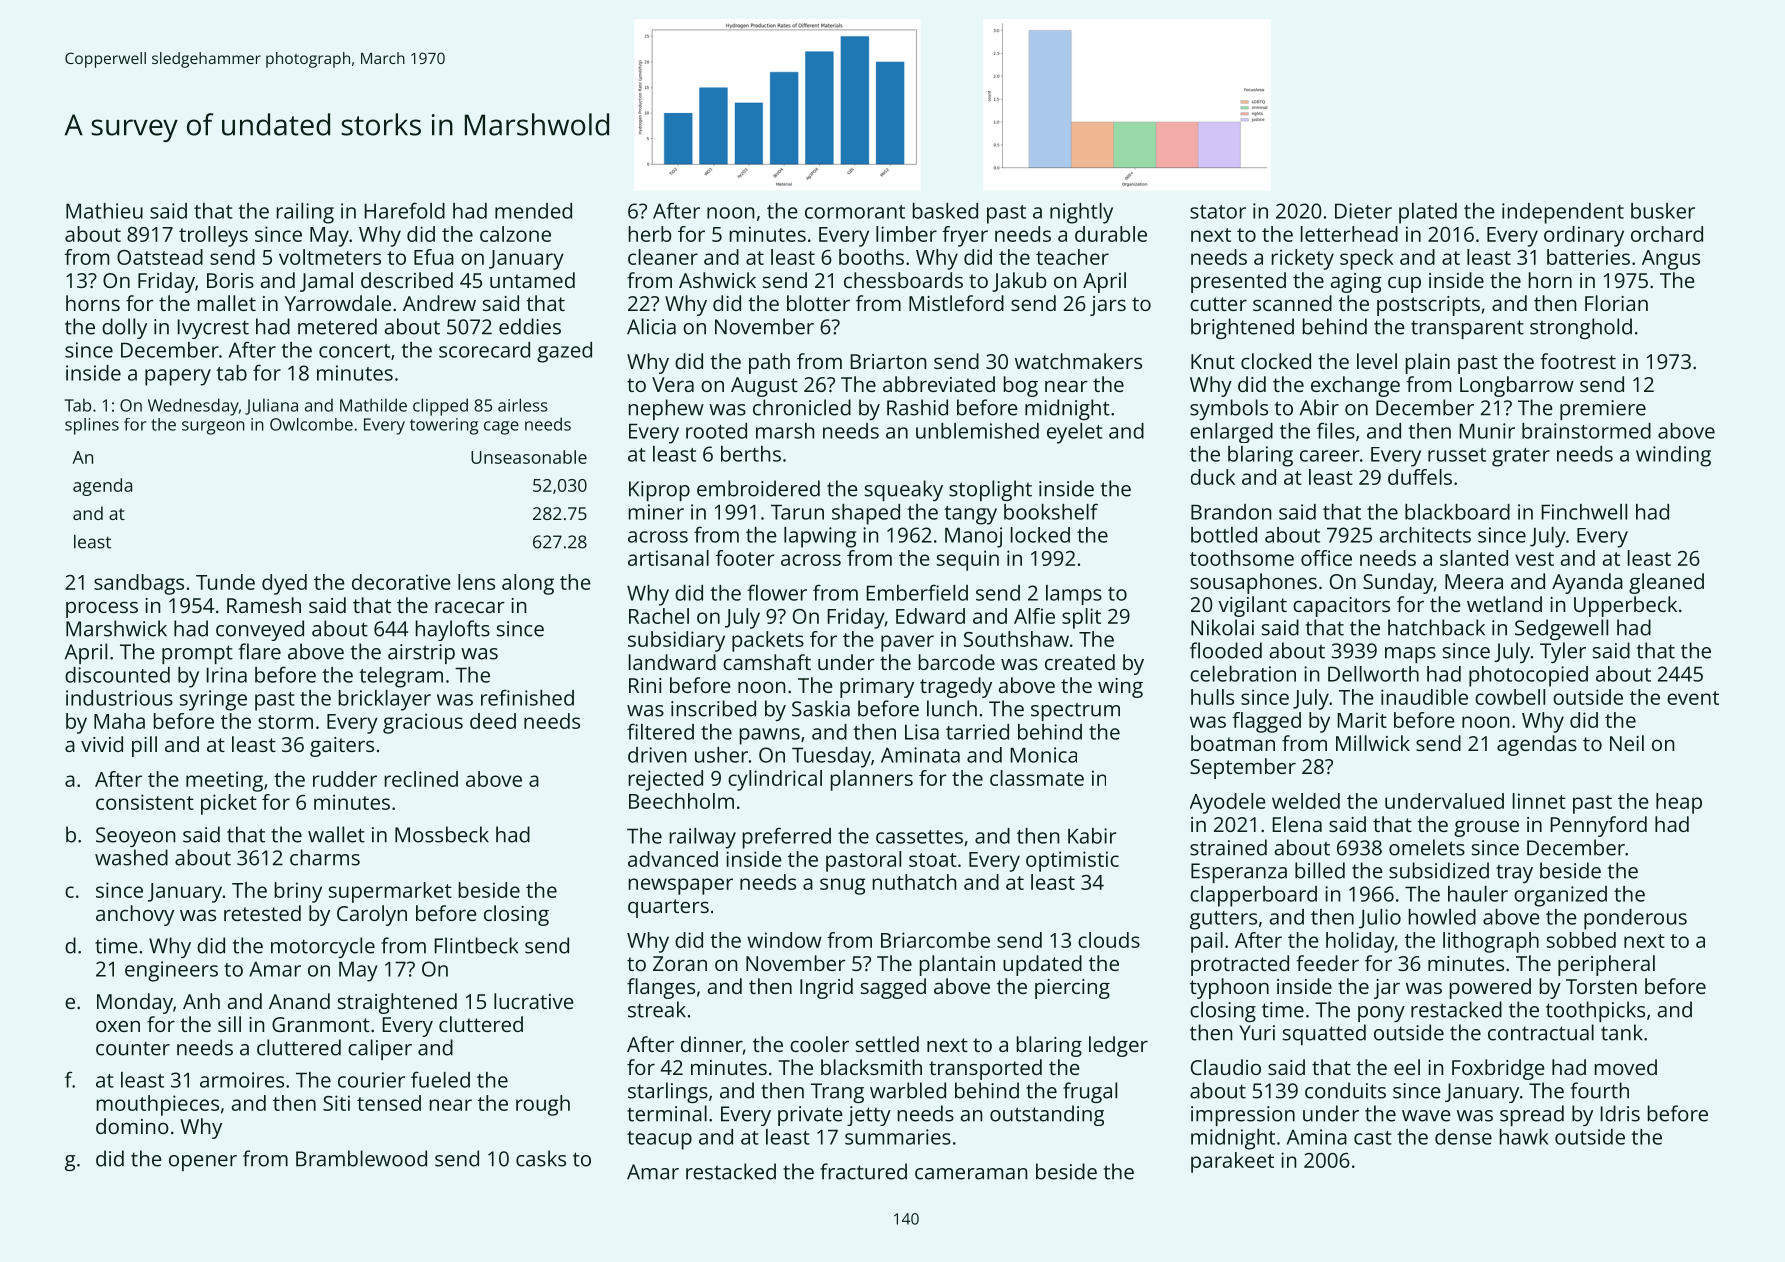 This screenshot has height=1262, width=1785. I want to click on blotter, so click(818, 303).
